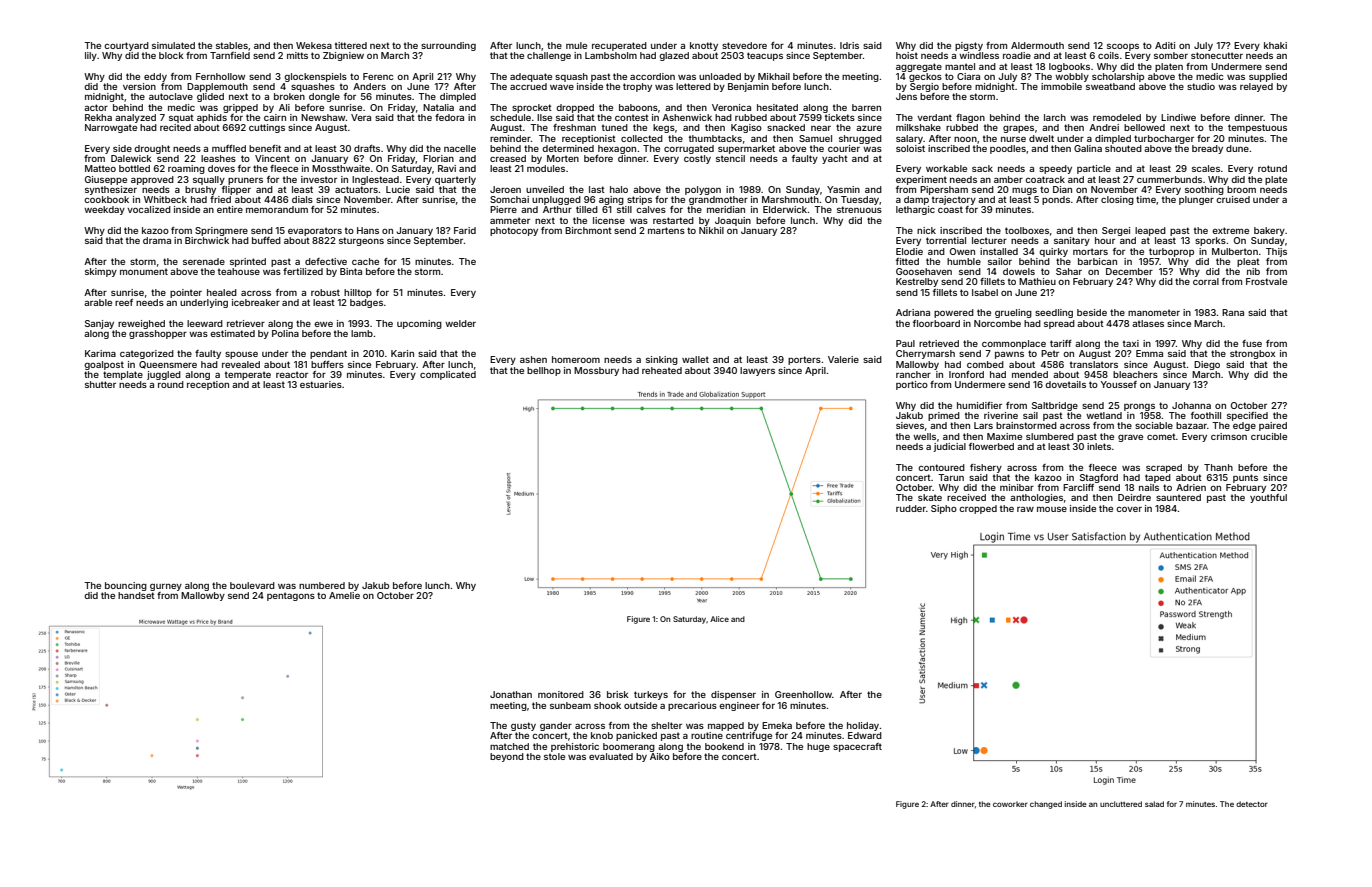 Image resolution: width=1372 pixels, height=887 pixels. I want to click on Thanh, so click(1218, 467).
